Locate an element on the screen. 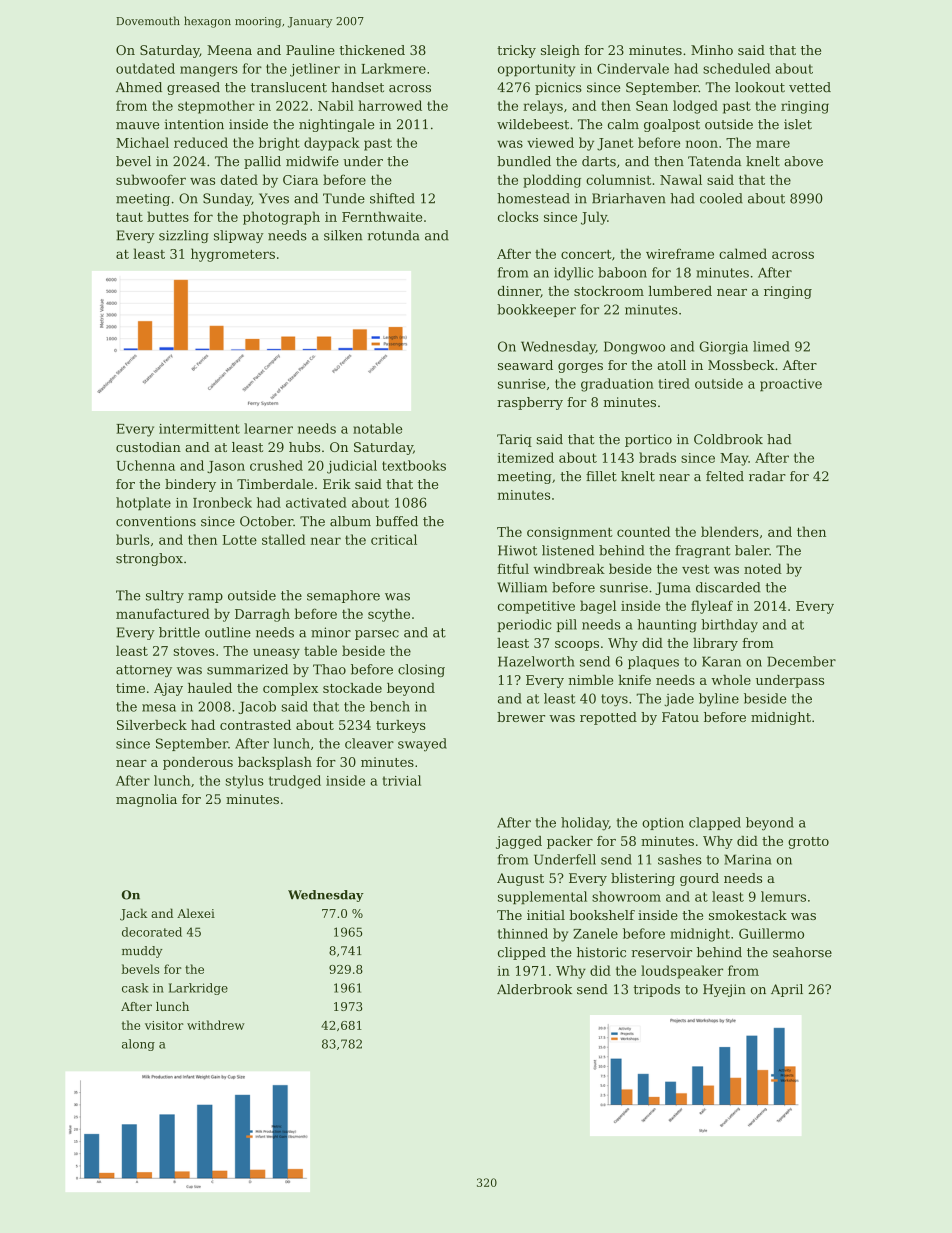 Image resolution: width=952 pixels, height=1233 pixels. cooled is located at coordinates (721, 198).
